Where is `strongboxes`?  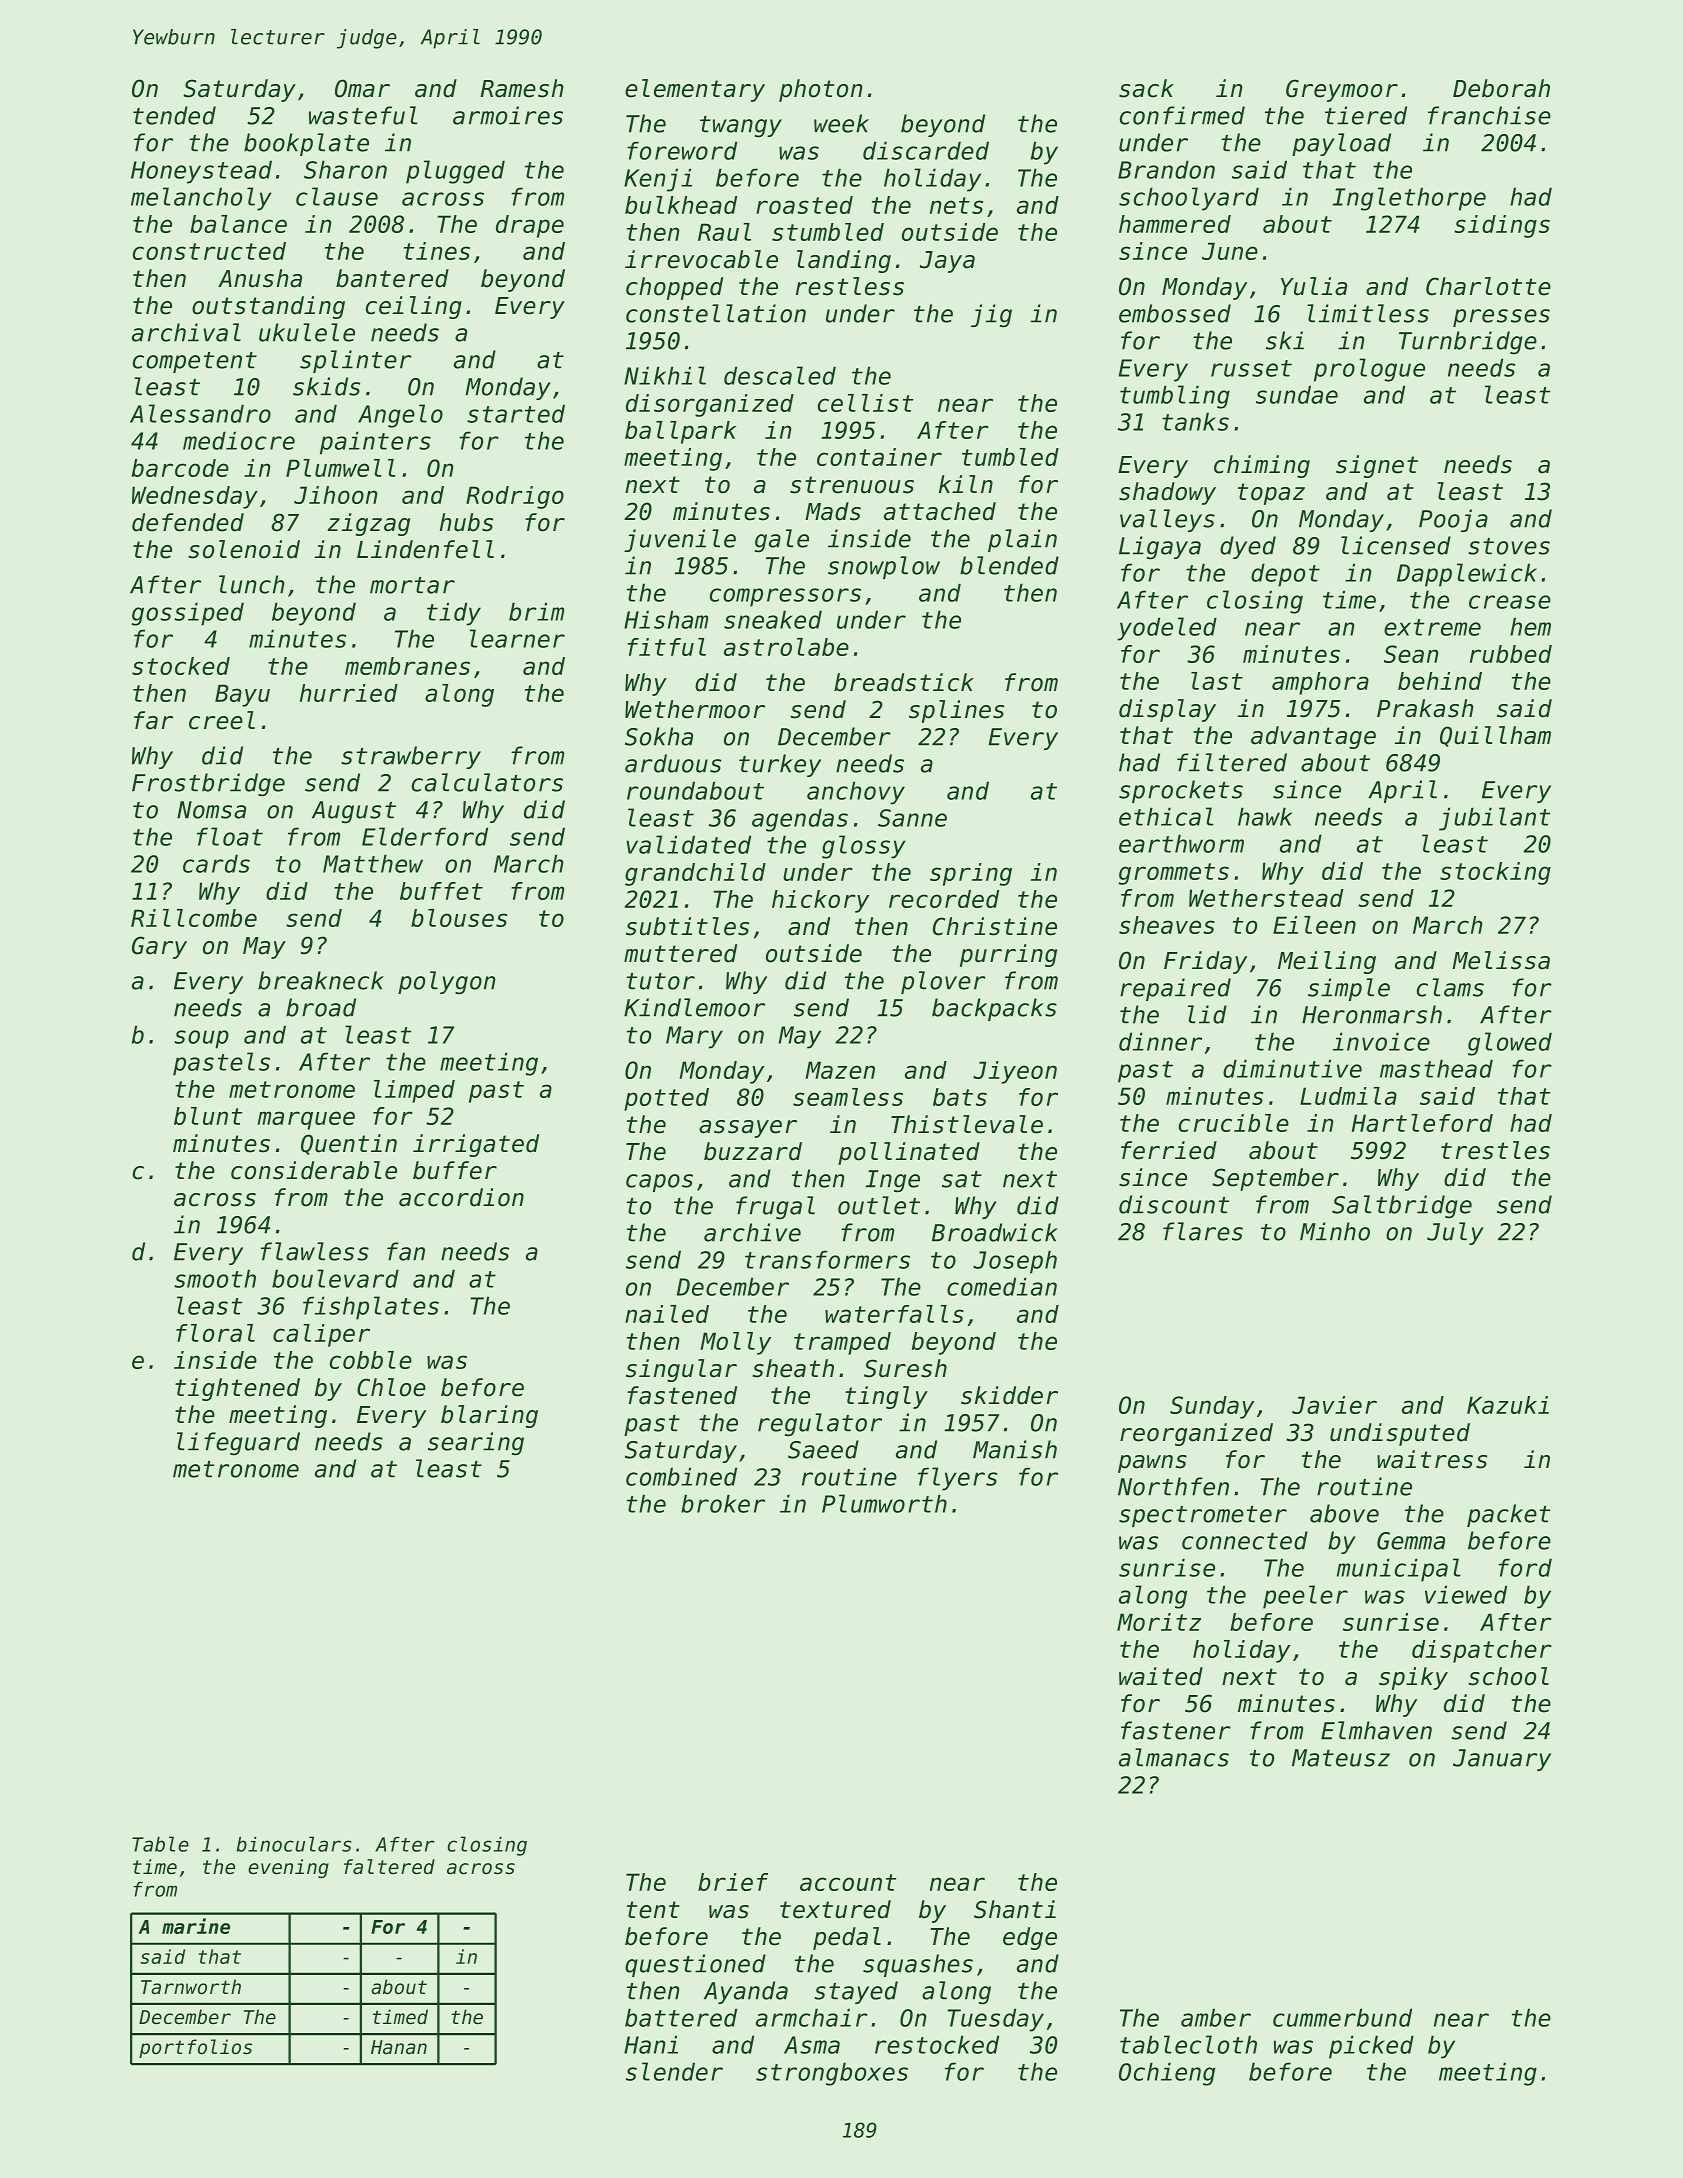 strongboxes is located at coordinates (832, 2074).
